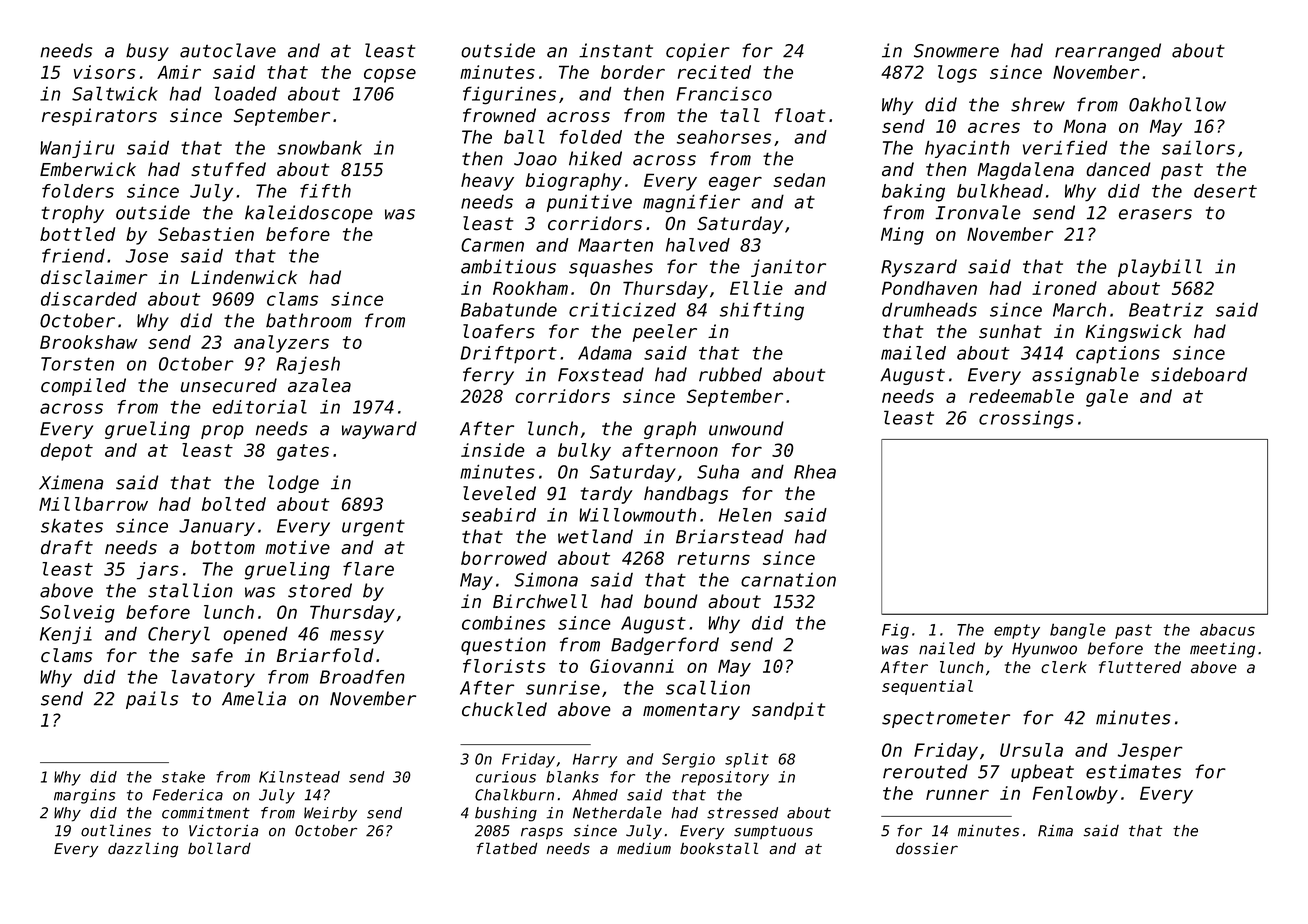 The image size is (1308, 924). I want to click on dossier, so click(927, 849).
